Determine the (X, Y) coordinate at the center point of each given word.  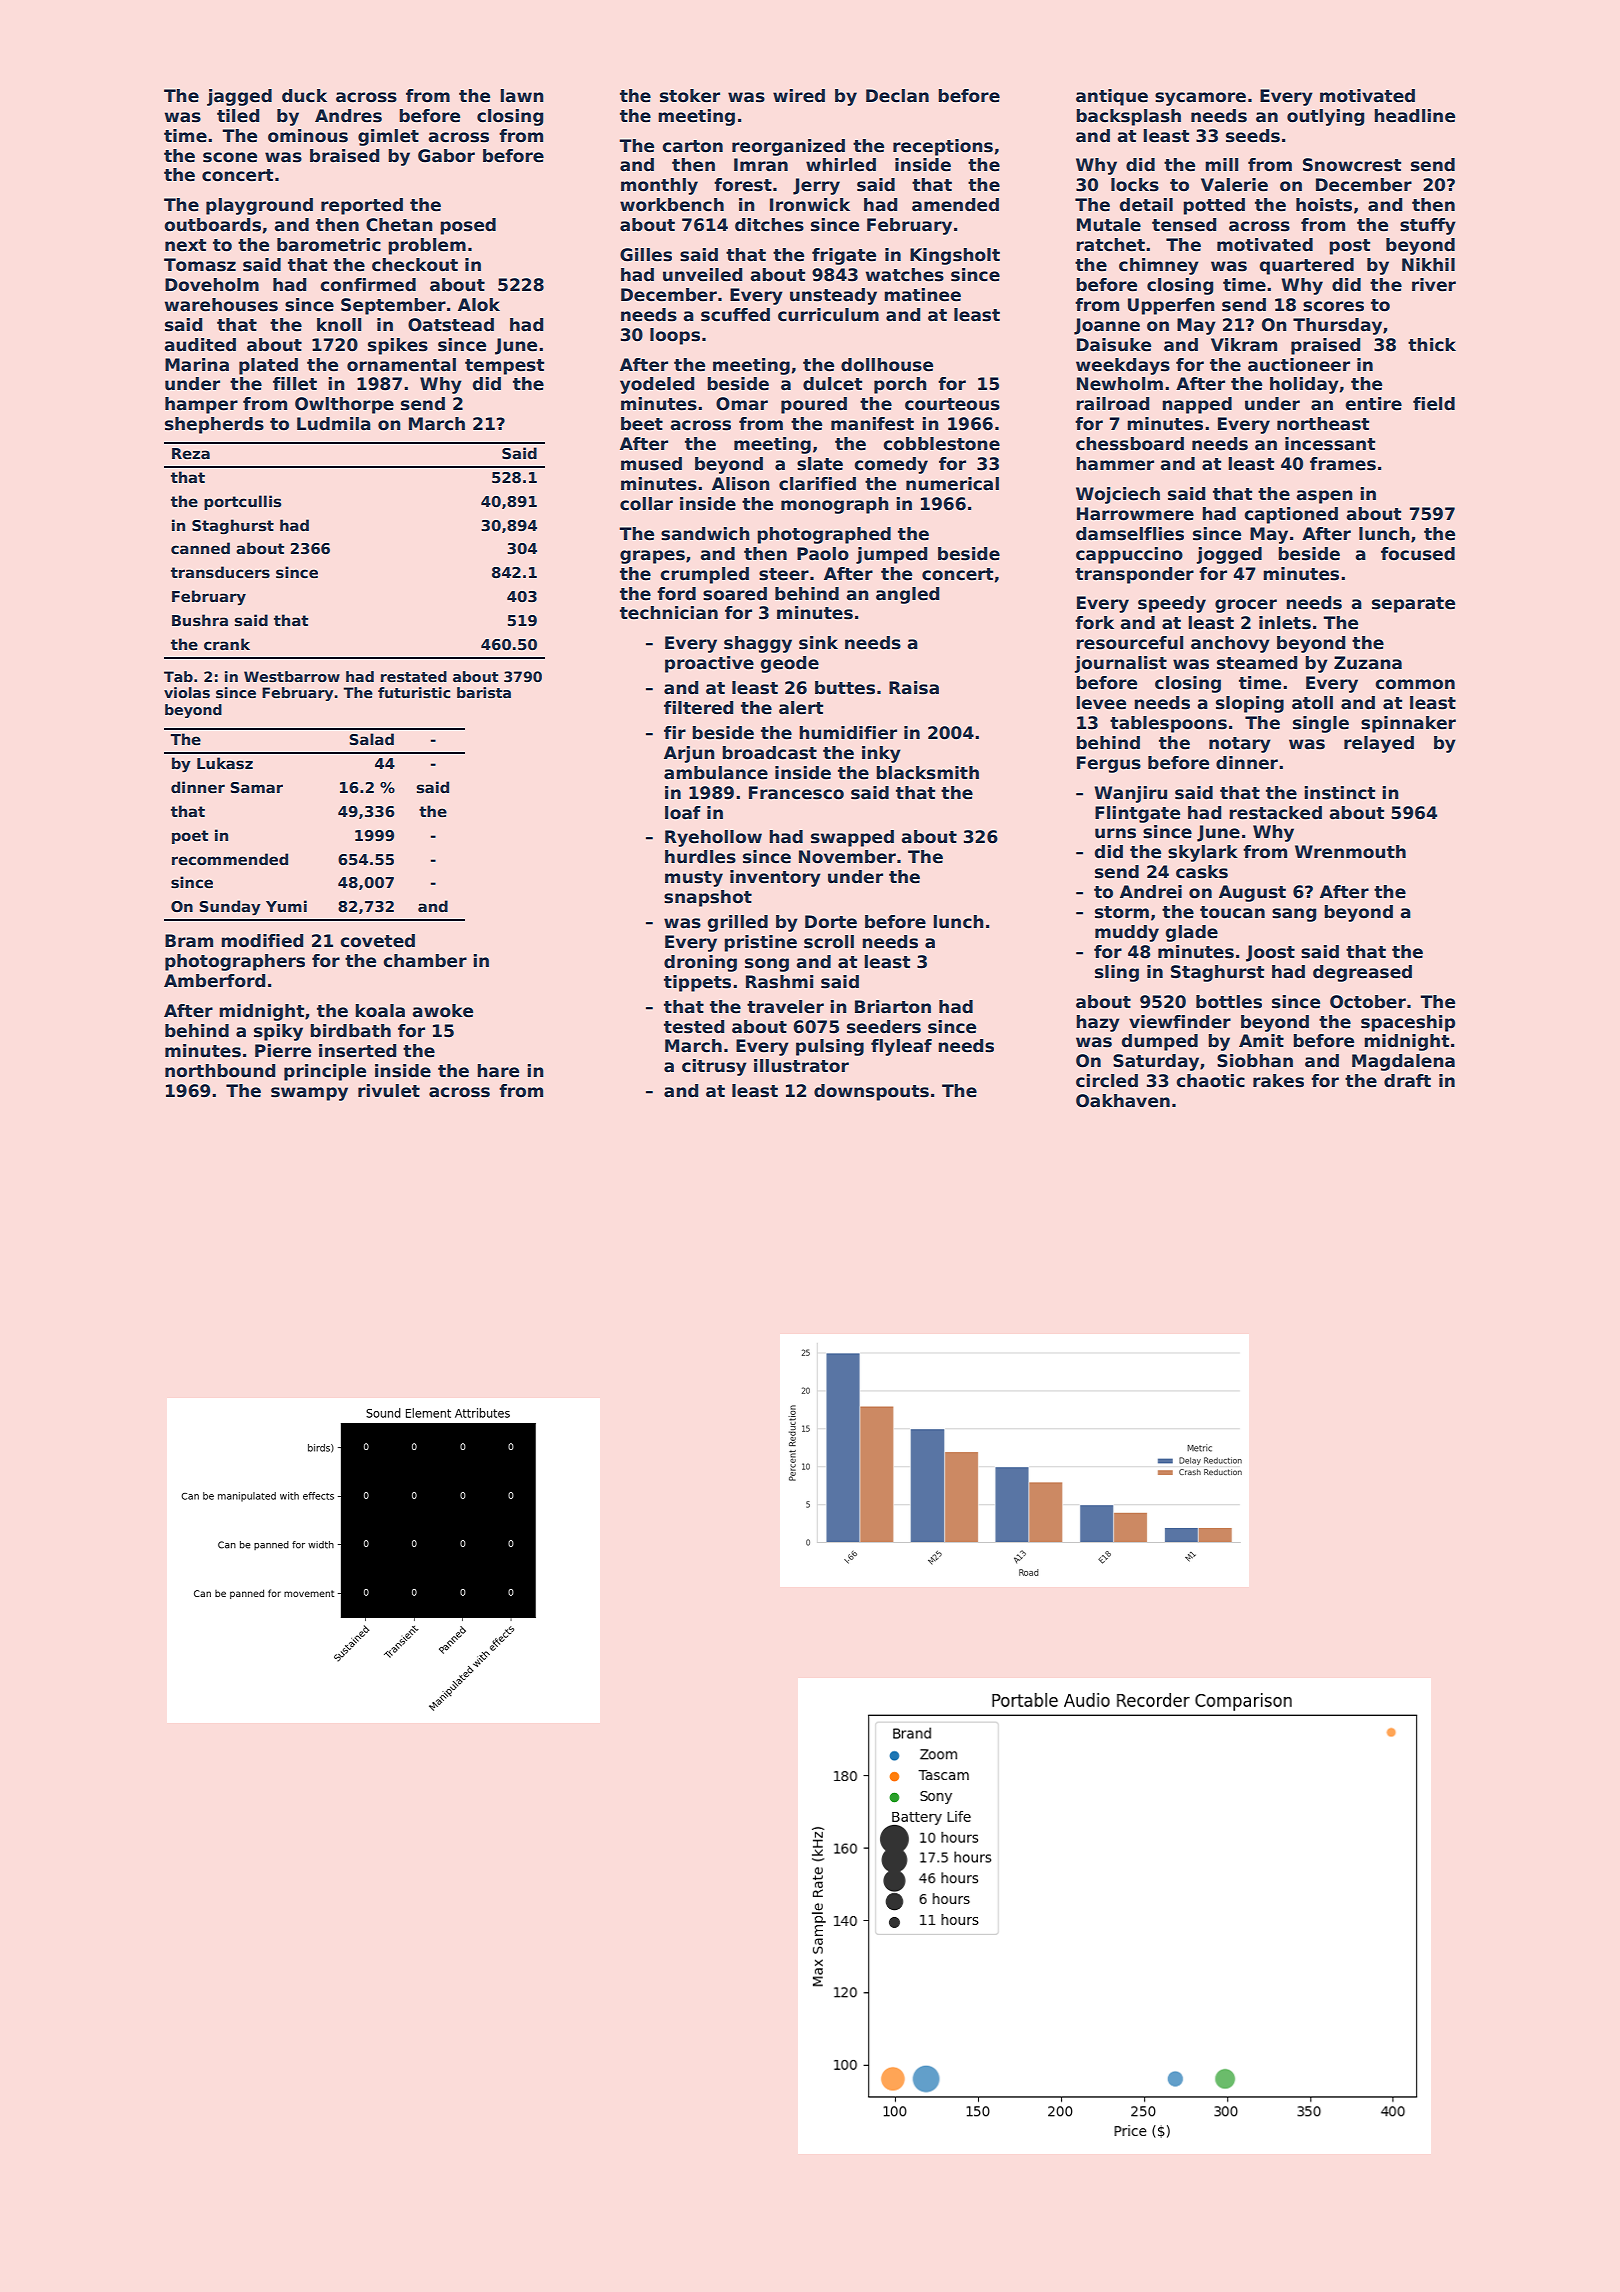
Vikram (1244, 345)
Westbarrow (292, 676)
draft (1407, 1081)
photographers (235, 962)
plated (268, 366)
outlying (1326, 117)
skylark (1203, 853)
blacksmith (928, 773)
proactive (709, 664)
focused (1418, 554)
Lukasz (225, 763)
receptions (943, 147)
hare (498, 1071)
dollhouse (887, 365)
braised (345, 156)
